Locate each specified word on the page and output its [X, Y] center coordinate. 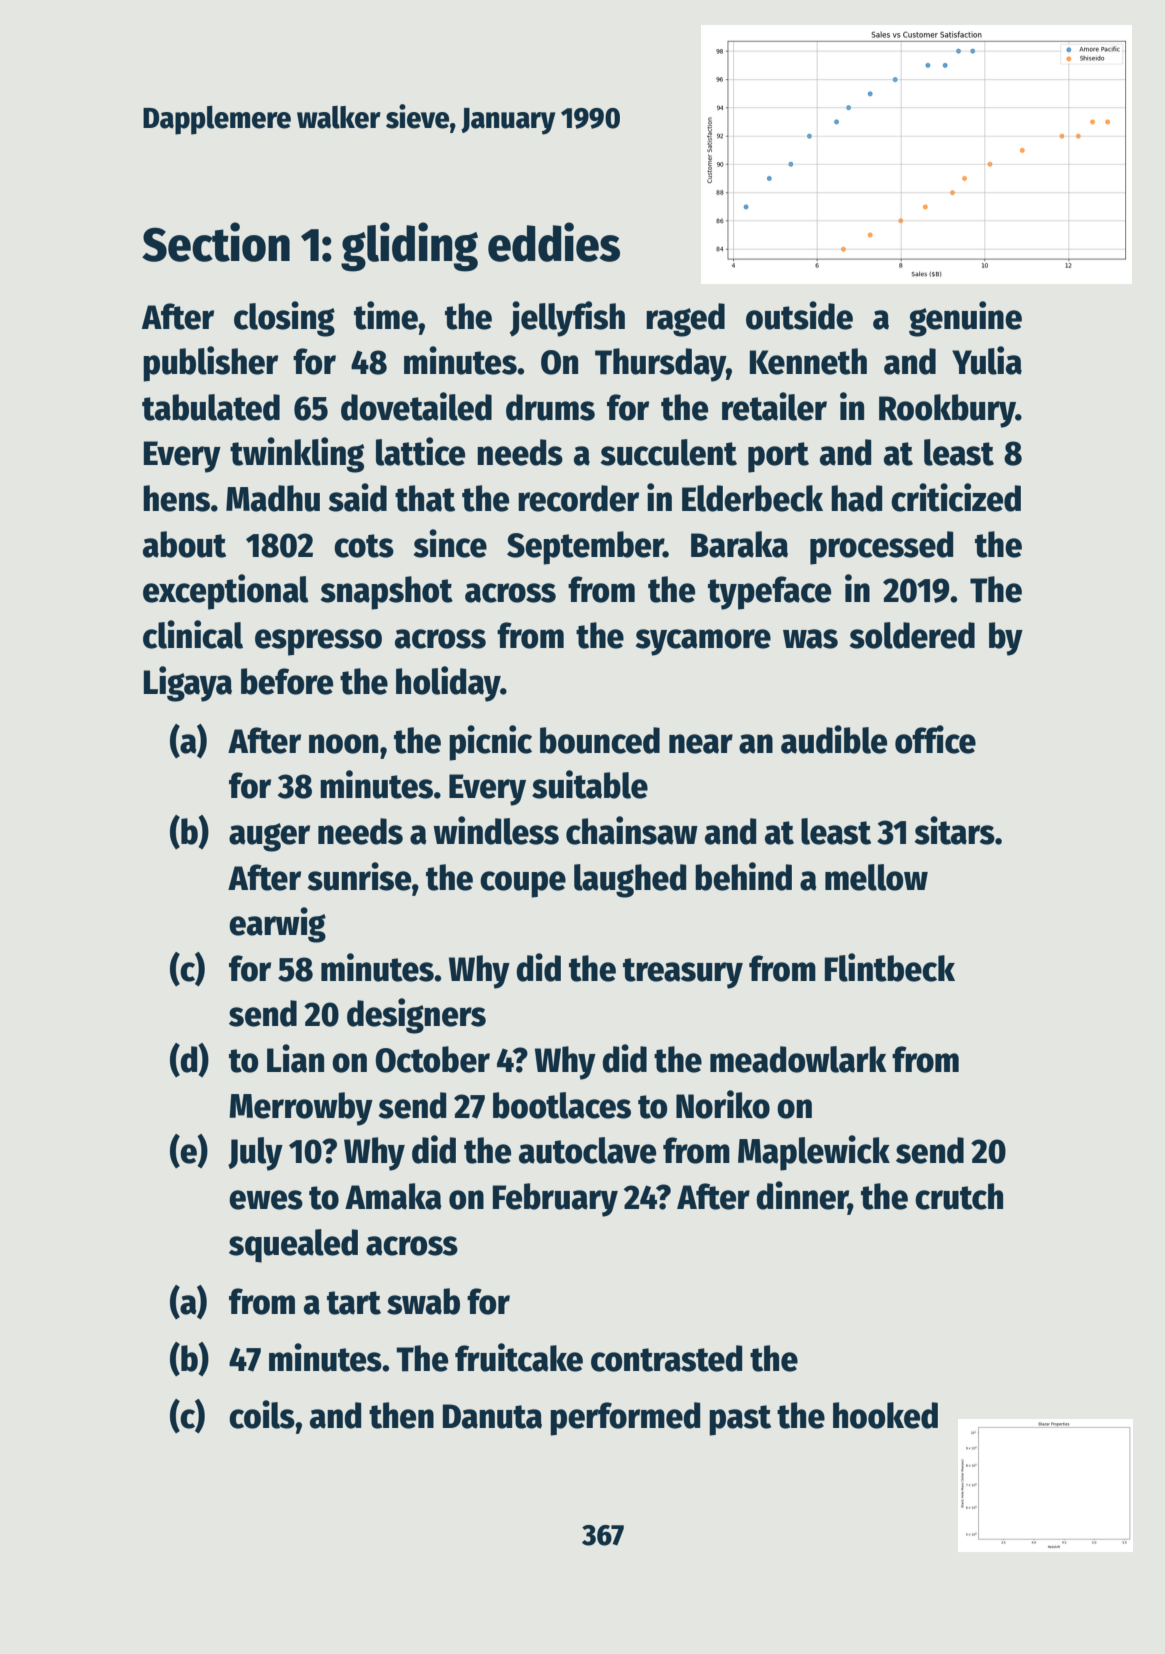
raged [685, 320]
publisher [210, 364]
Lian [295, 1058]
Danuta [492, 1416]
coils [262, 1414]
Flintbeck [890, 967]
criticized [956, 497]
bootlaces [562, 1105]
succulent [668, 452]
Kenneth [808, 361]
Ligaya [188, 684]
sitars [954, 830]
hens [176, 498]
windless [496, 830]
